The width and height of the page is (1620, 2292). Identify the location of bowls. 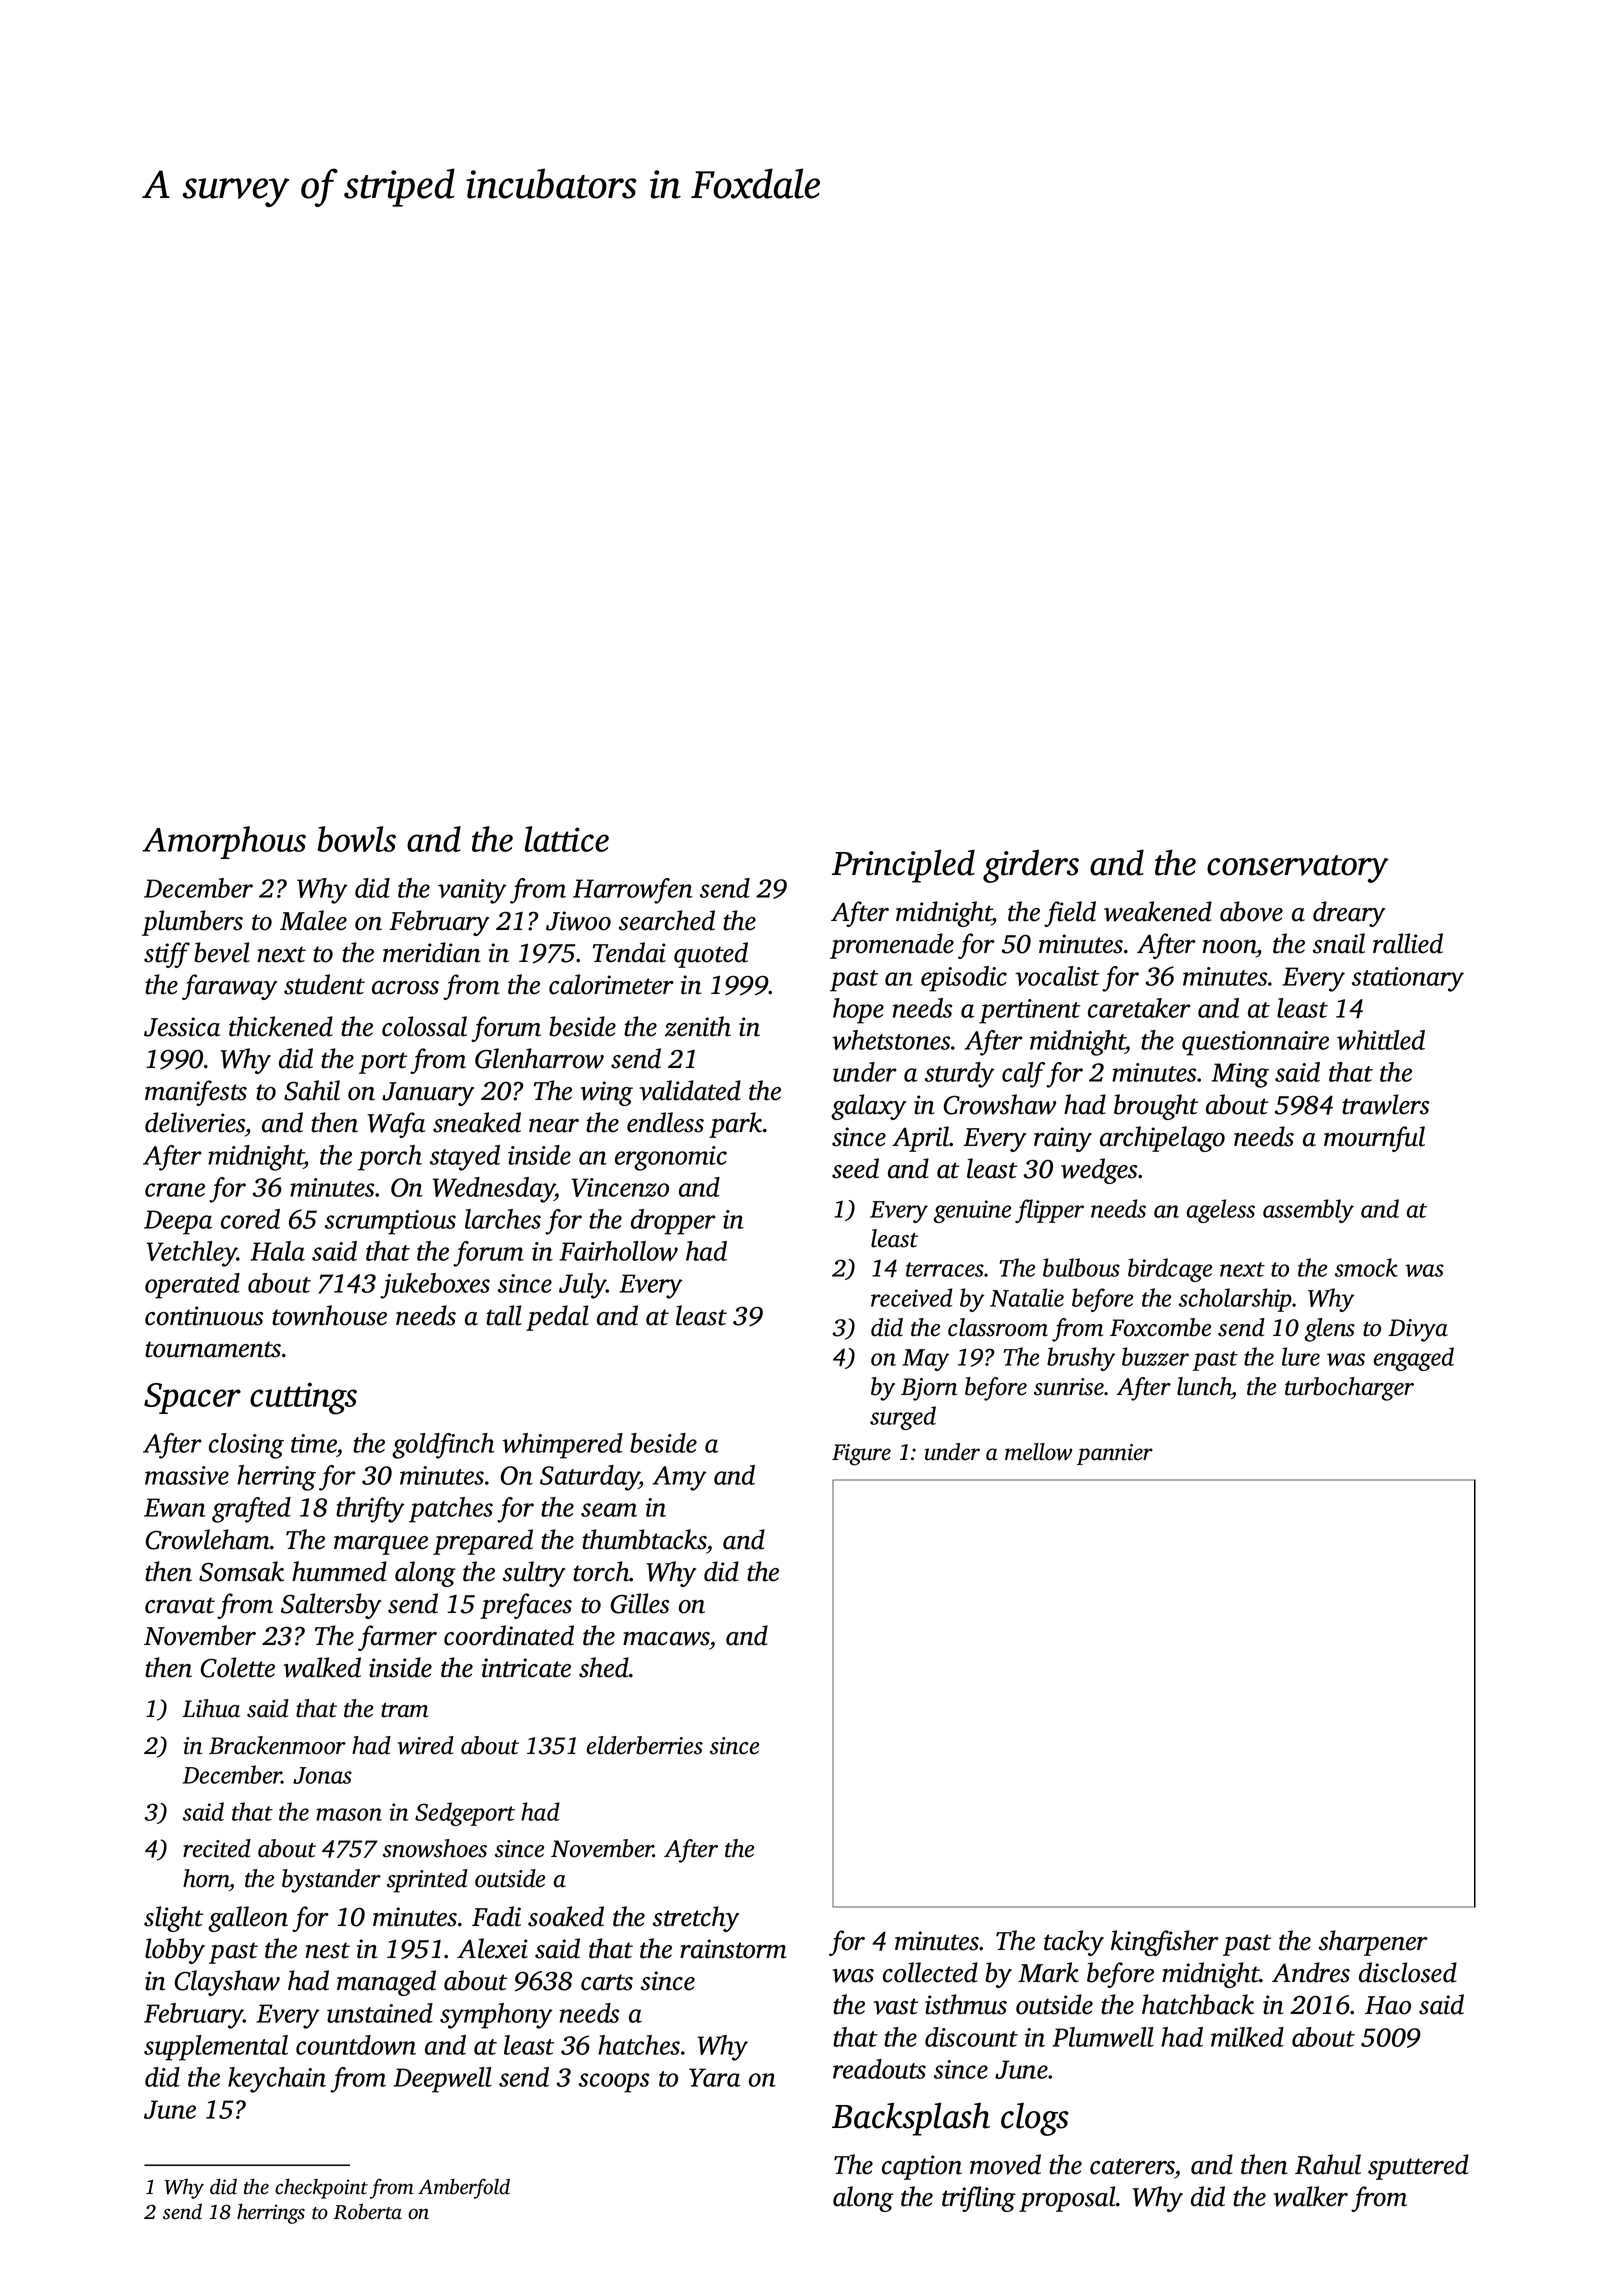
(356, 839).
